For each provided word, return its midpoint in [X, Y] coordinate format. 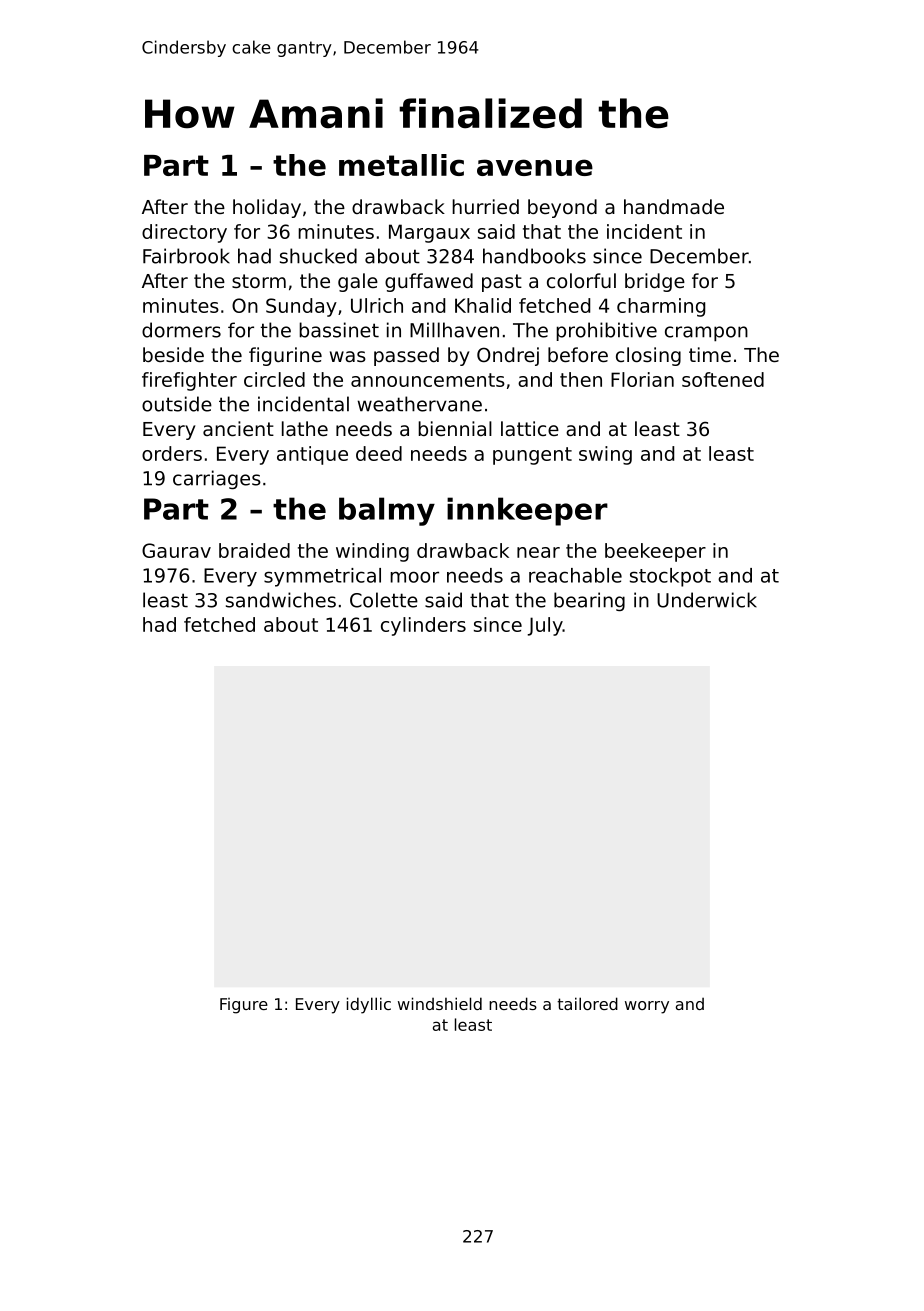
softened [723, 379]
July [545, 626]
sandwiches [281, 600]
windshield [440, 1003]
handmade [674, 206]
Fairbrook [186, 256]
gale [358, 282]
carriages [217, 479]
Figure [244, 1006]
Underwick [707, 600]
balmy [387, 511]
